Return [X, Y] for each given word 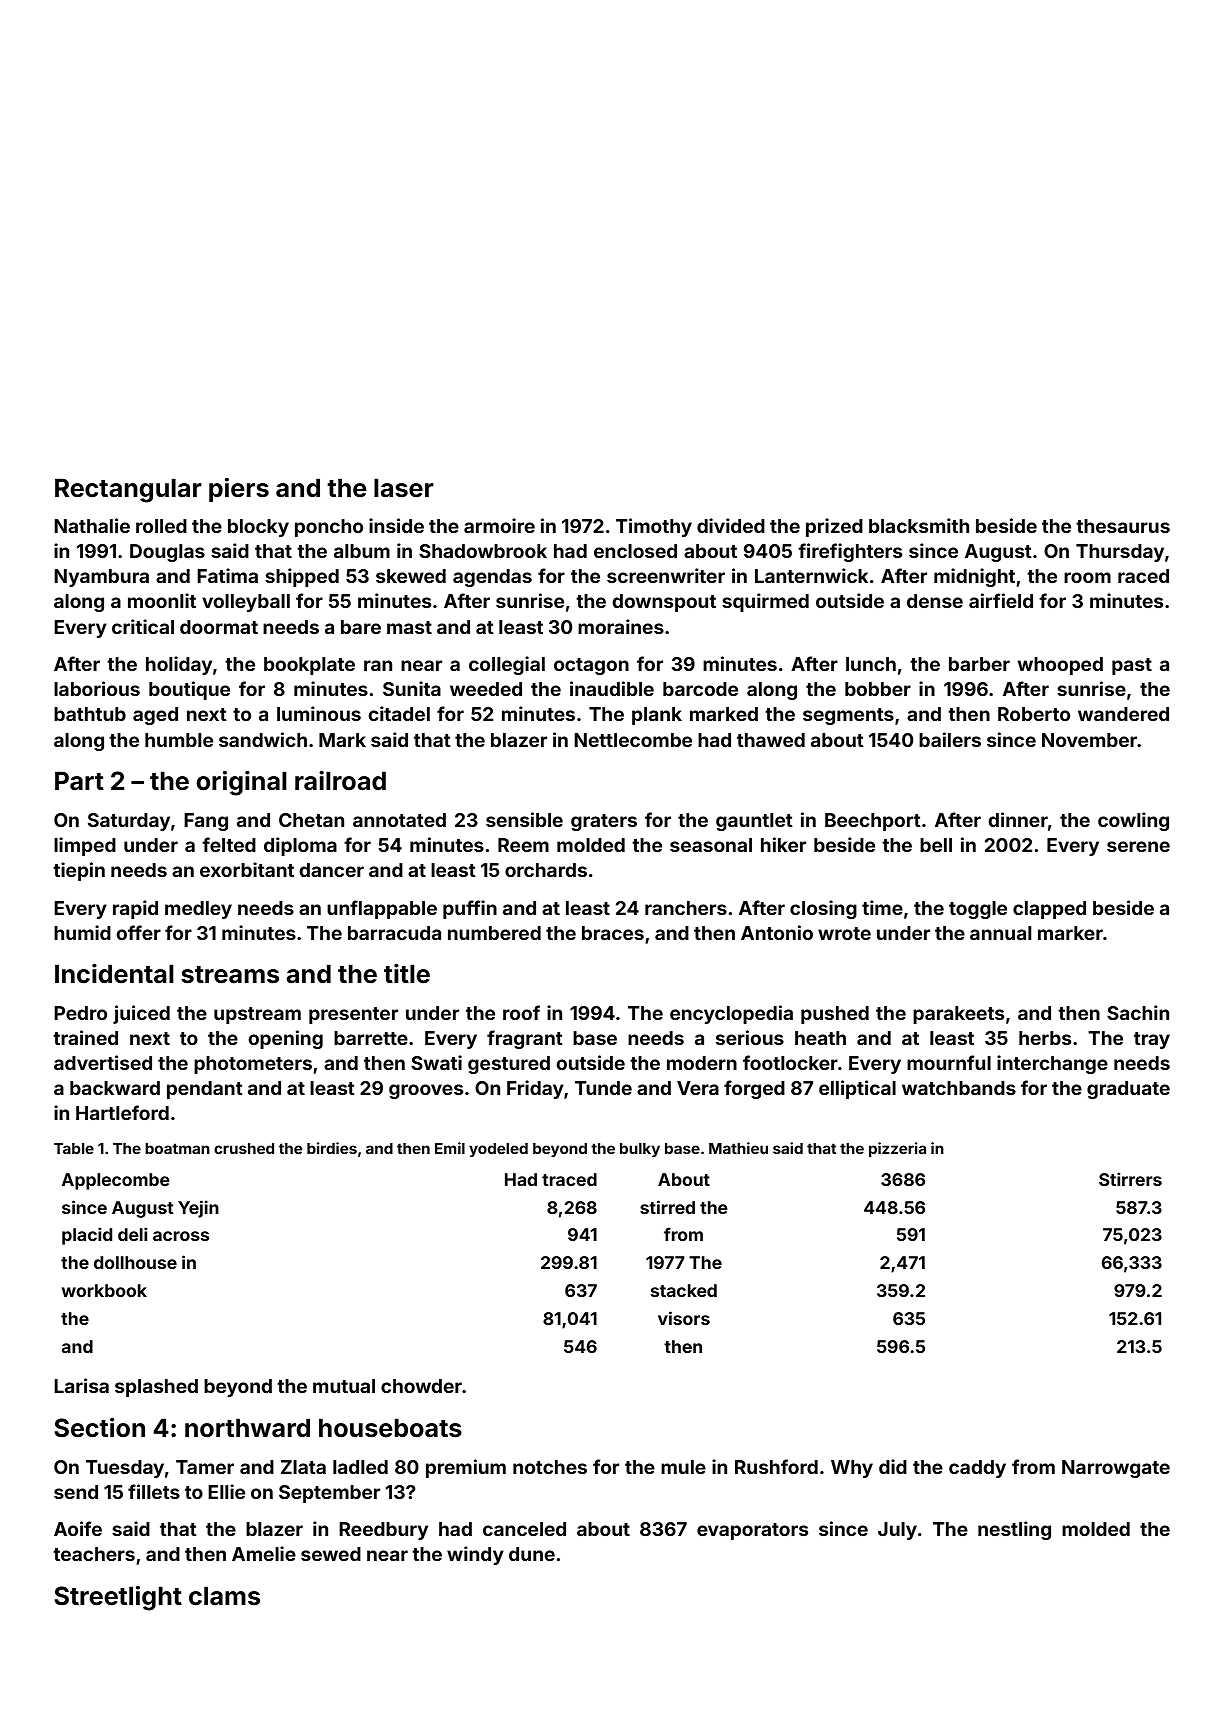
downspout [664, 603]
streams [230, 975]
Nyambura [101, 578]
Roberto [1034, 714]
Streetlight [118, 1598]
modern [702, 1063]
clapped [1049, 910]
